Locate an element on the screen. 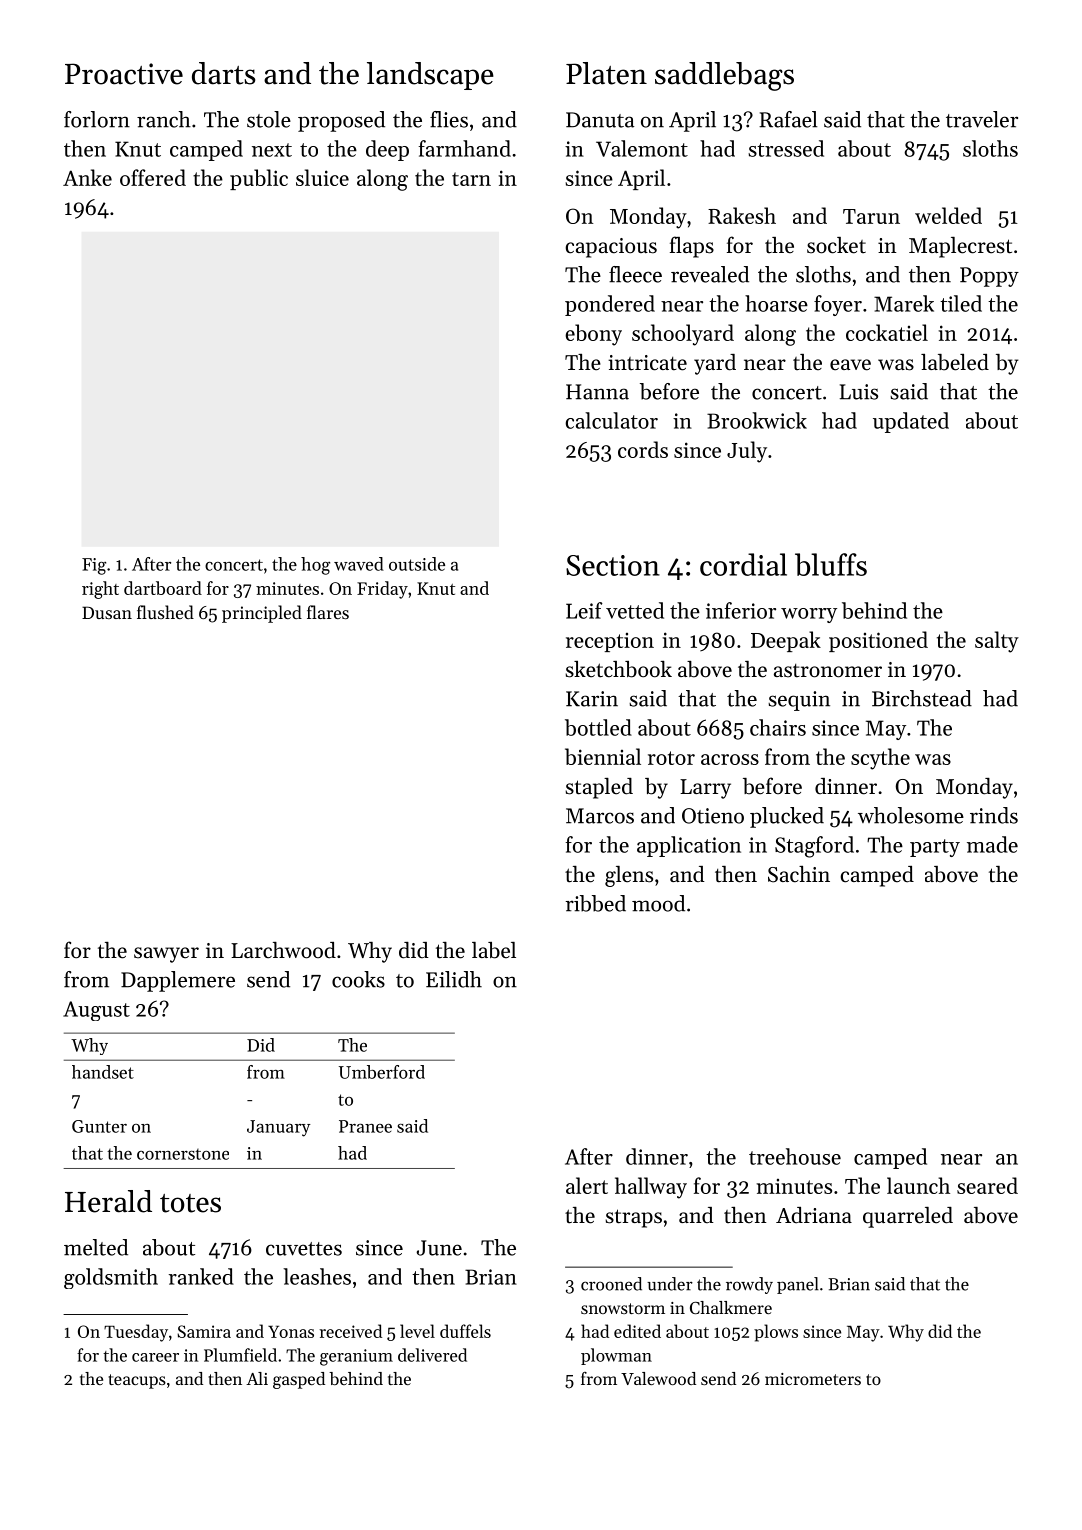  August is located at coordinates (96, 1011).
